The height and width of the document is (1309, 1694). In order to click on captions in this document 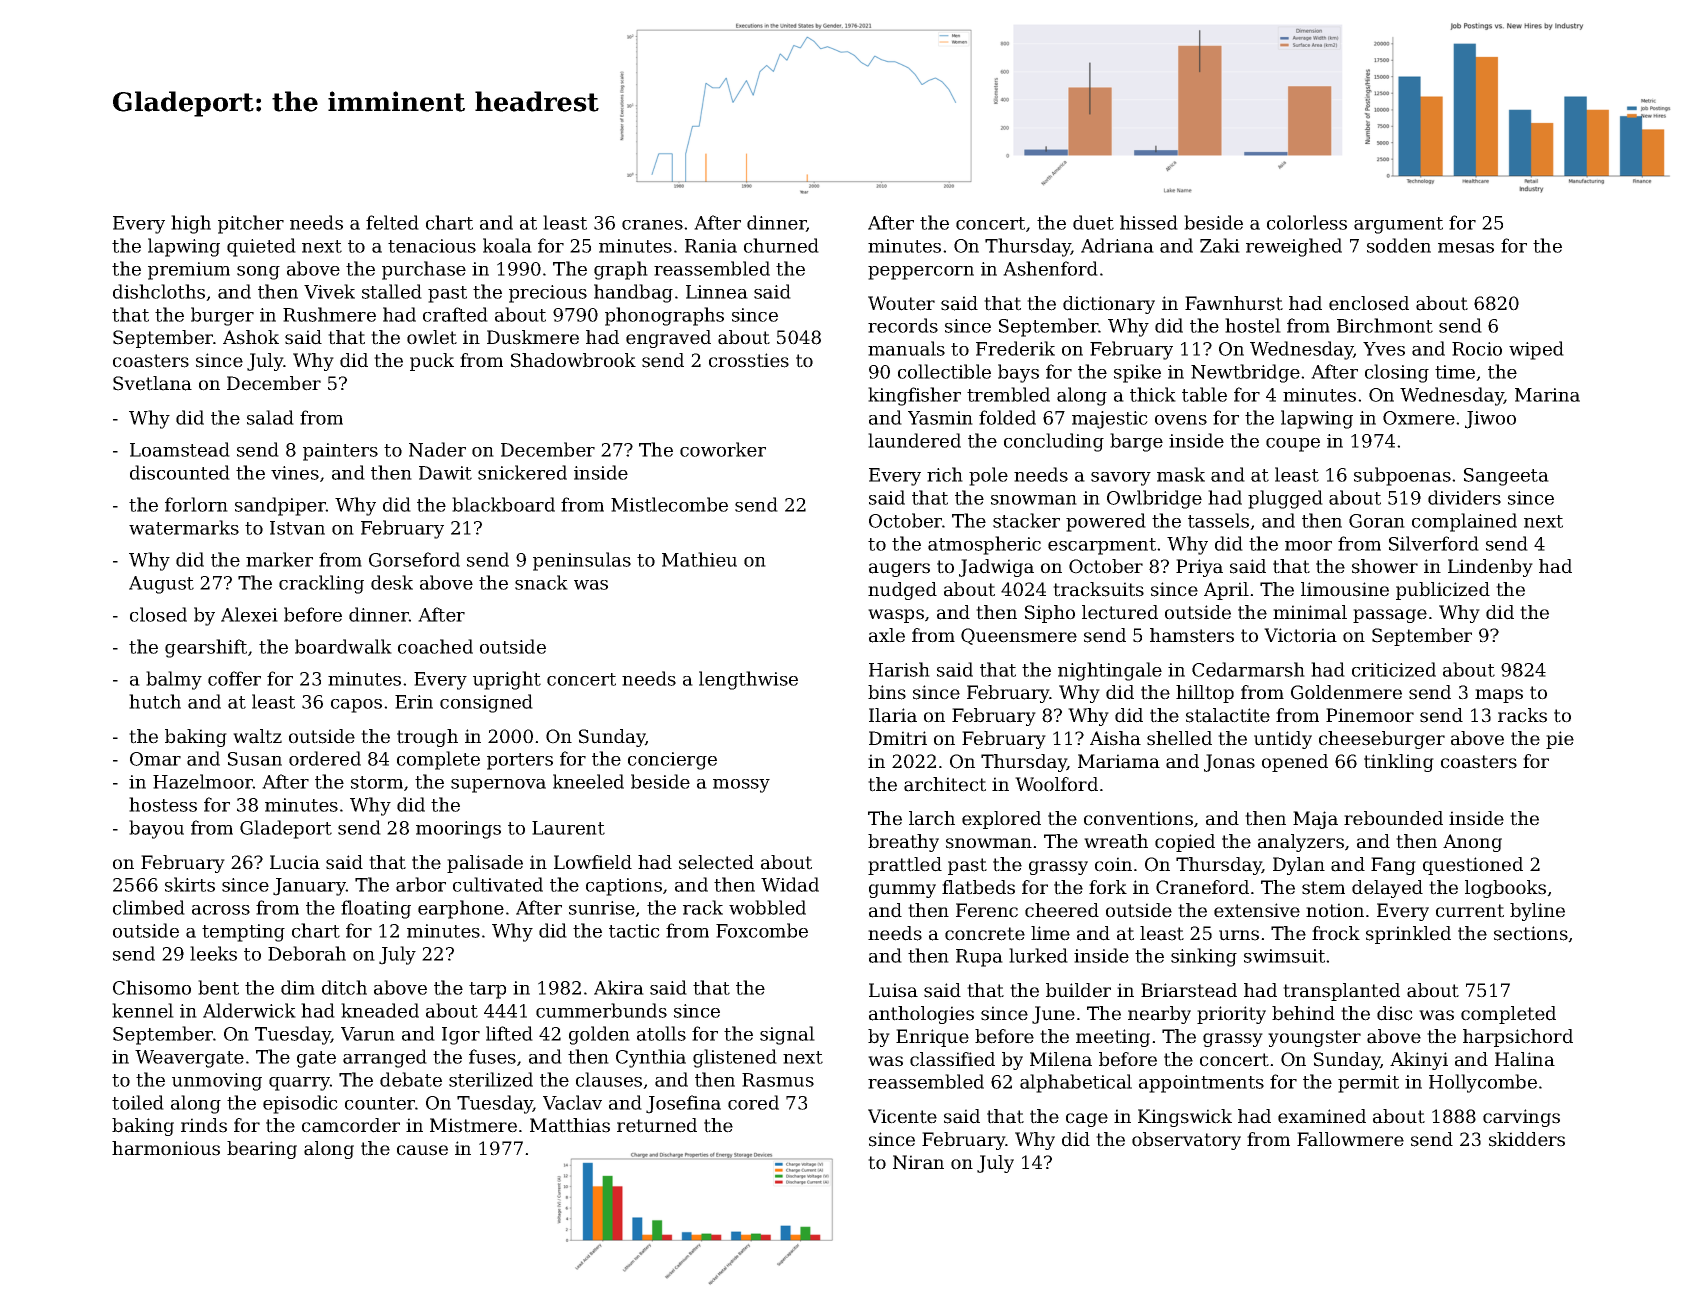, I will do `click(624, 887)`.
